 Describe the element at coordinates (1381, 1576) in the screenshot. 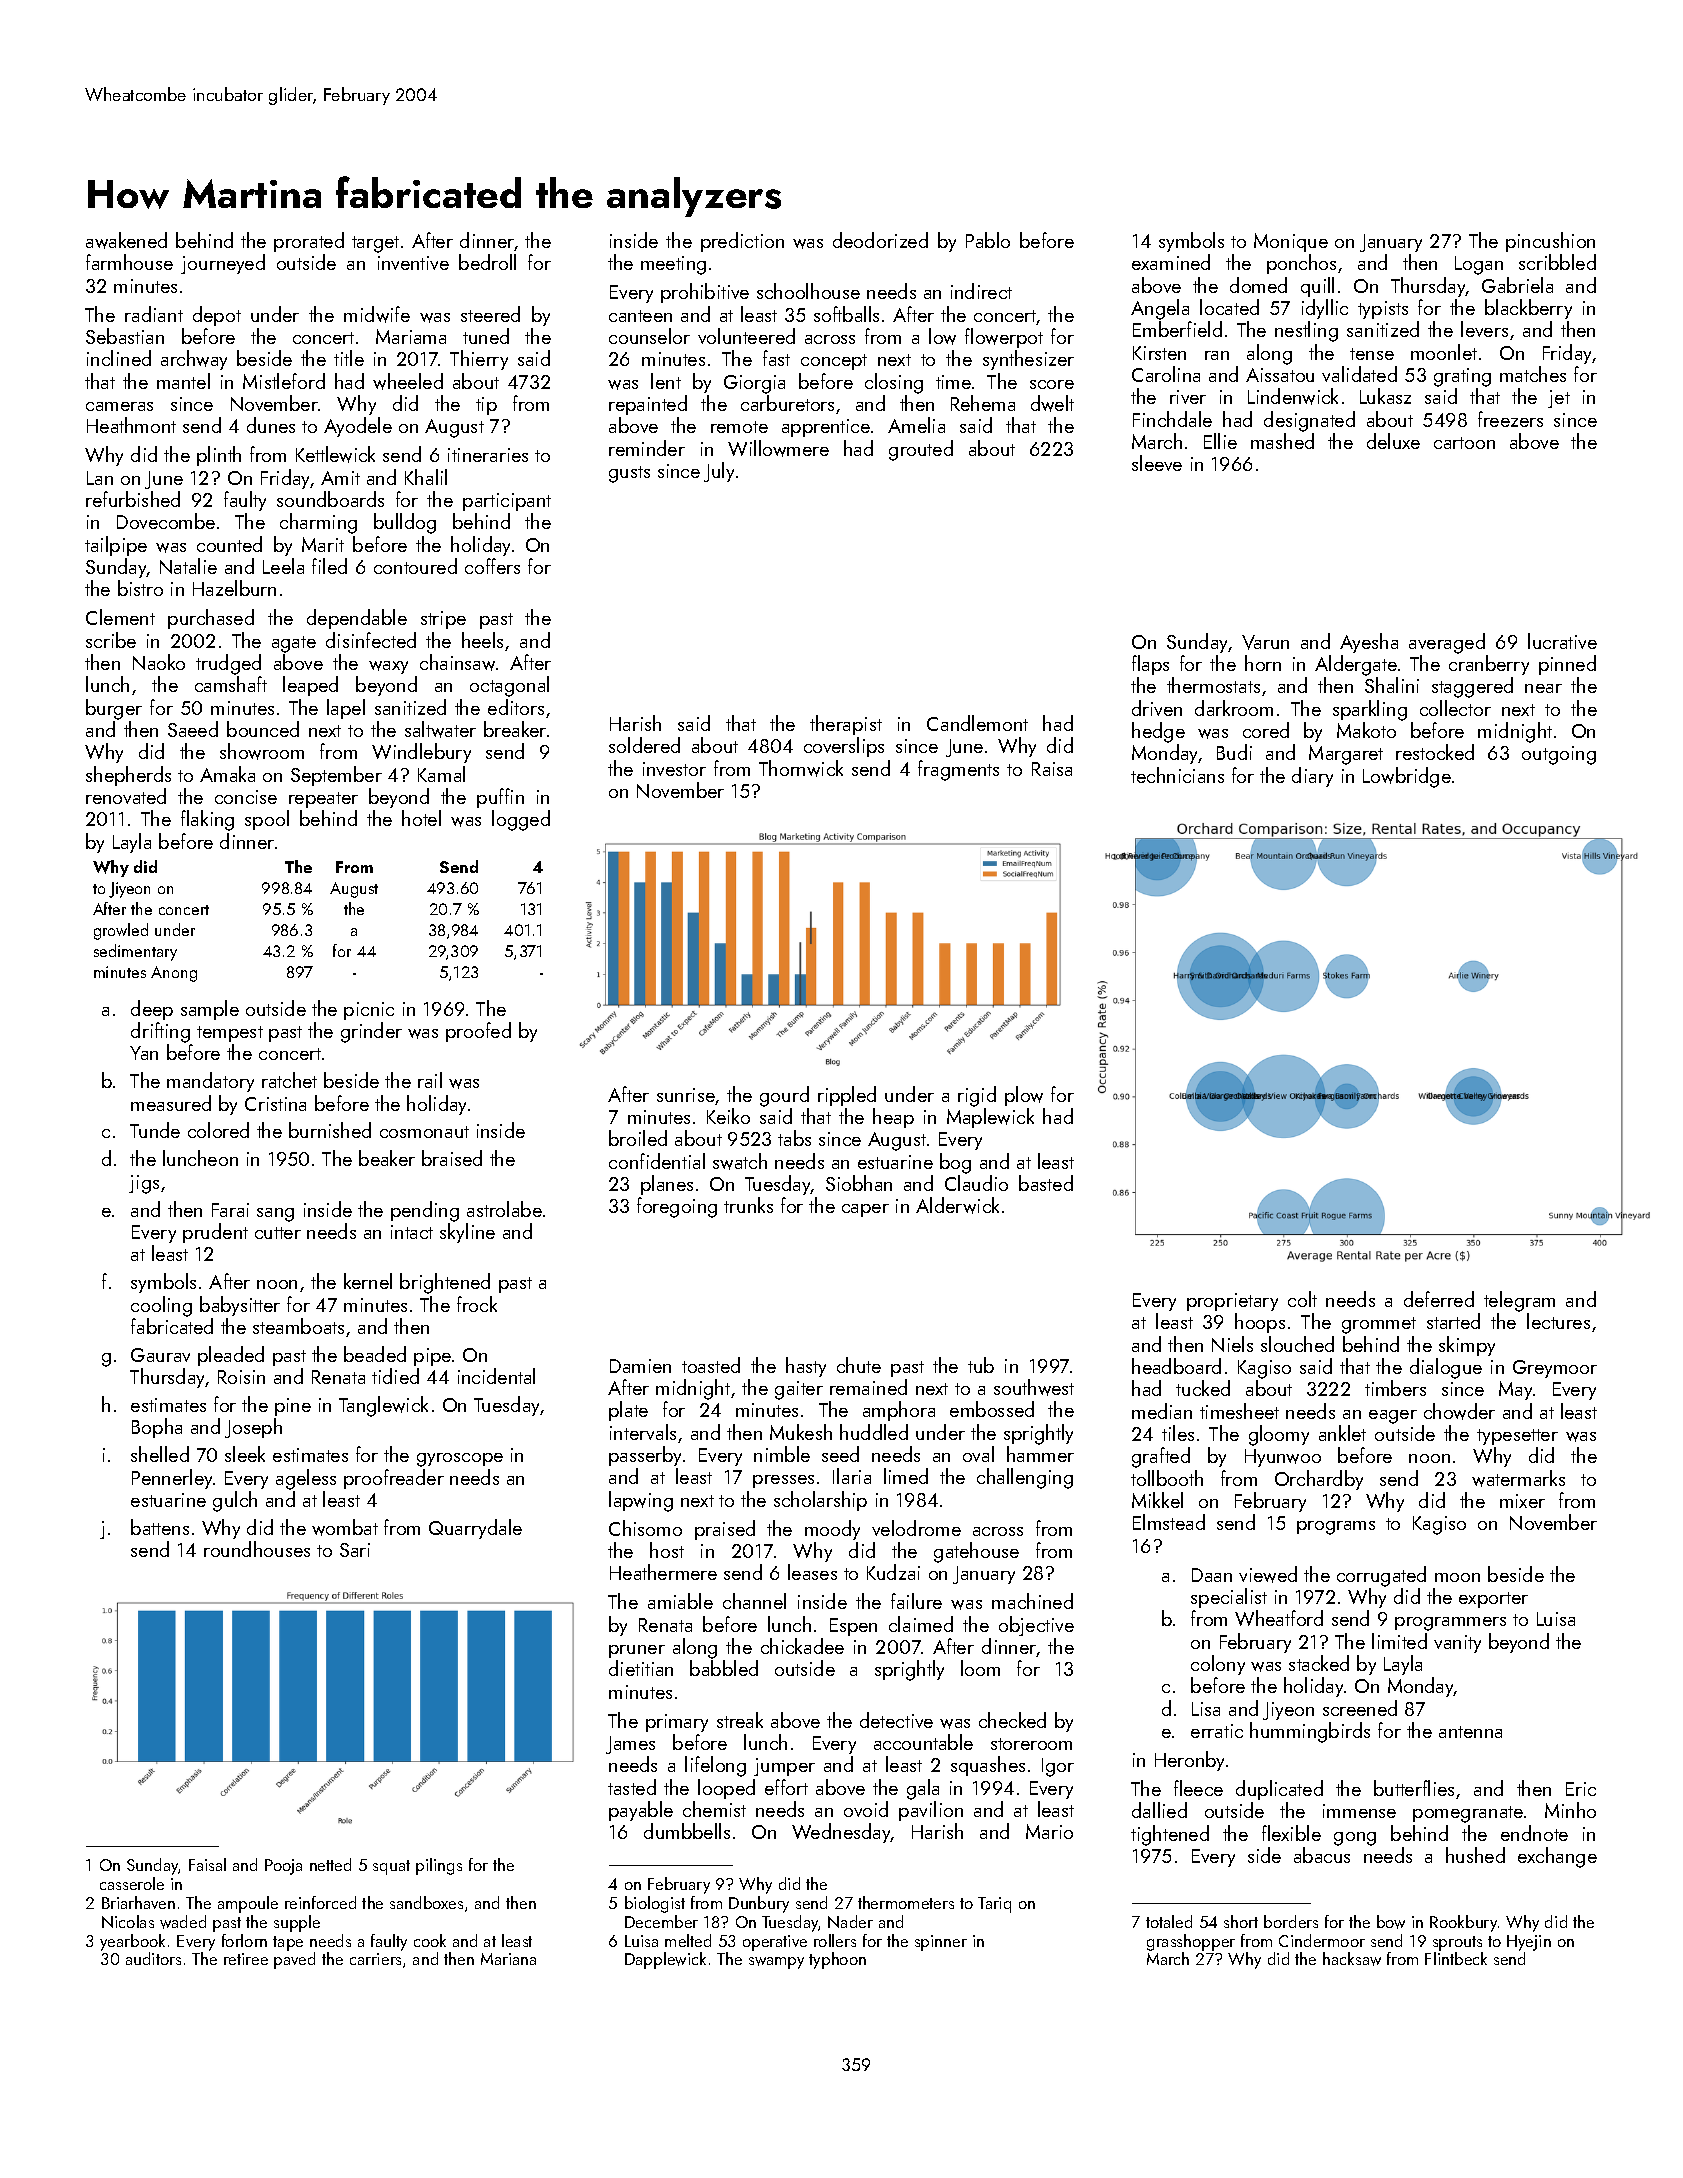

I see `corrugated` at that location.
